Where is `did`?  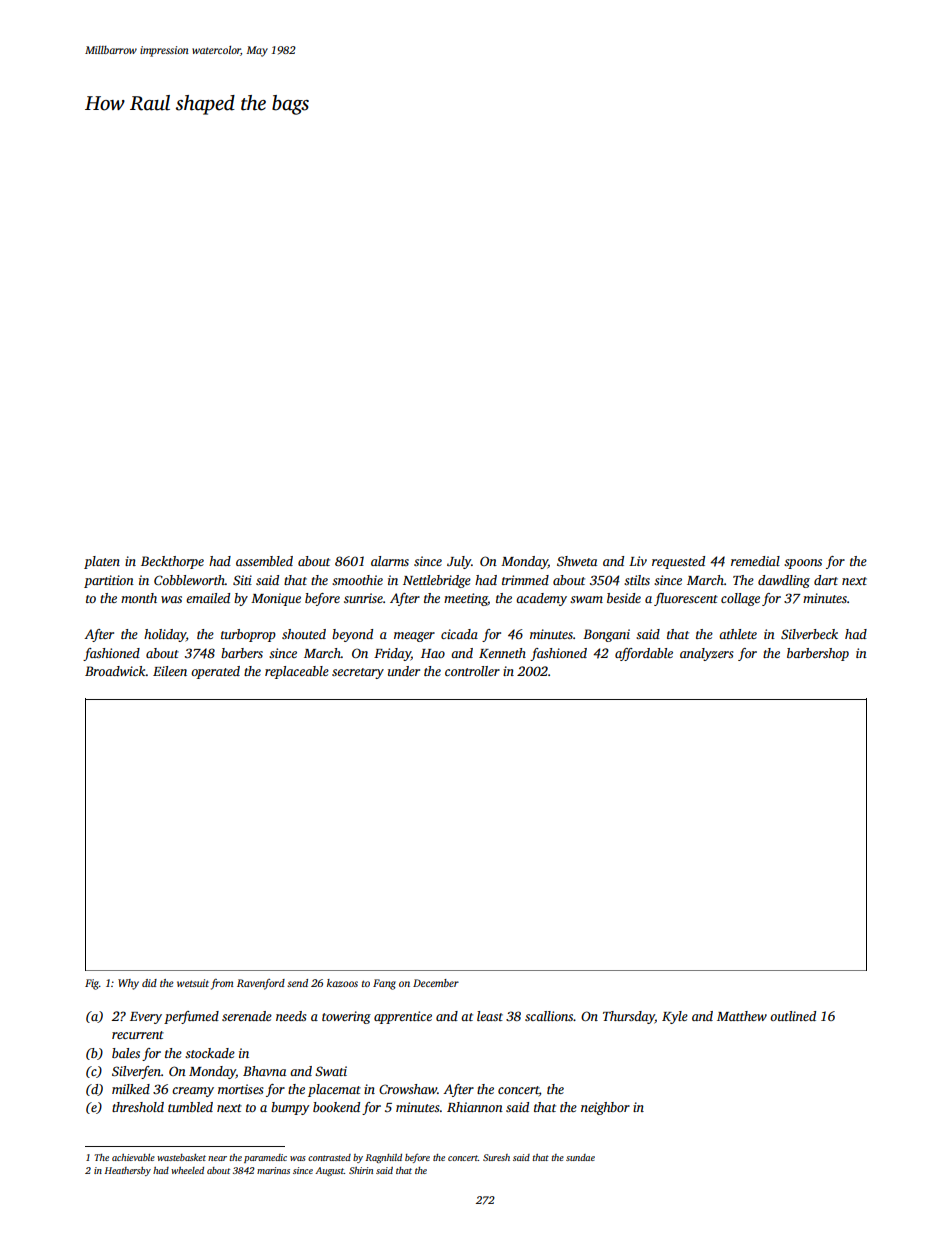
did is located at coordinates (149, 983).
